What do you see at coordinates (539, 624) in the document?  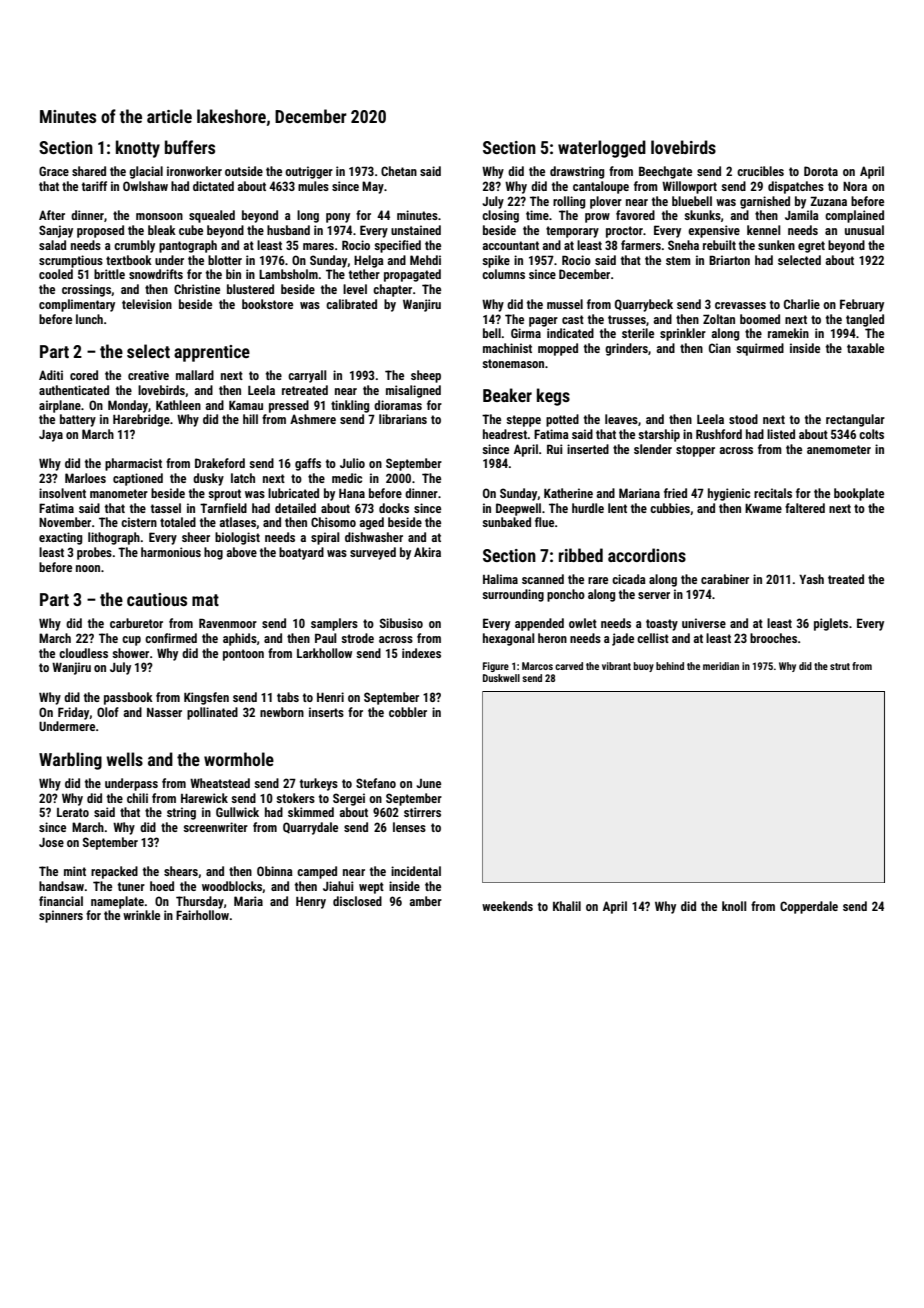 I see `appended` at bounding box center [539, 624].
